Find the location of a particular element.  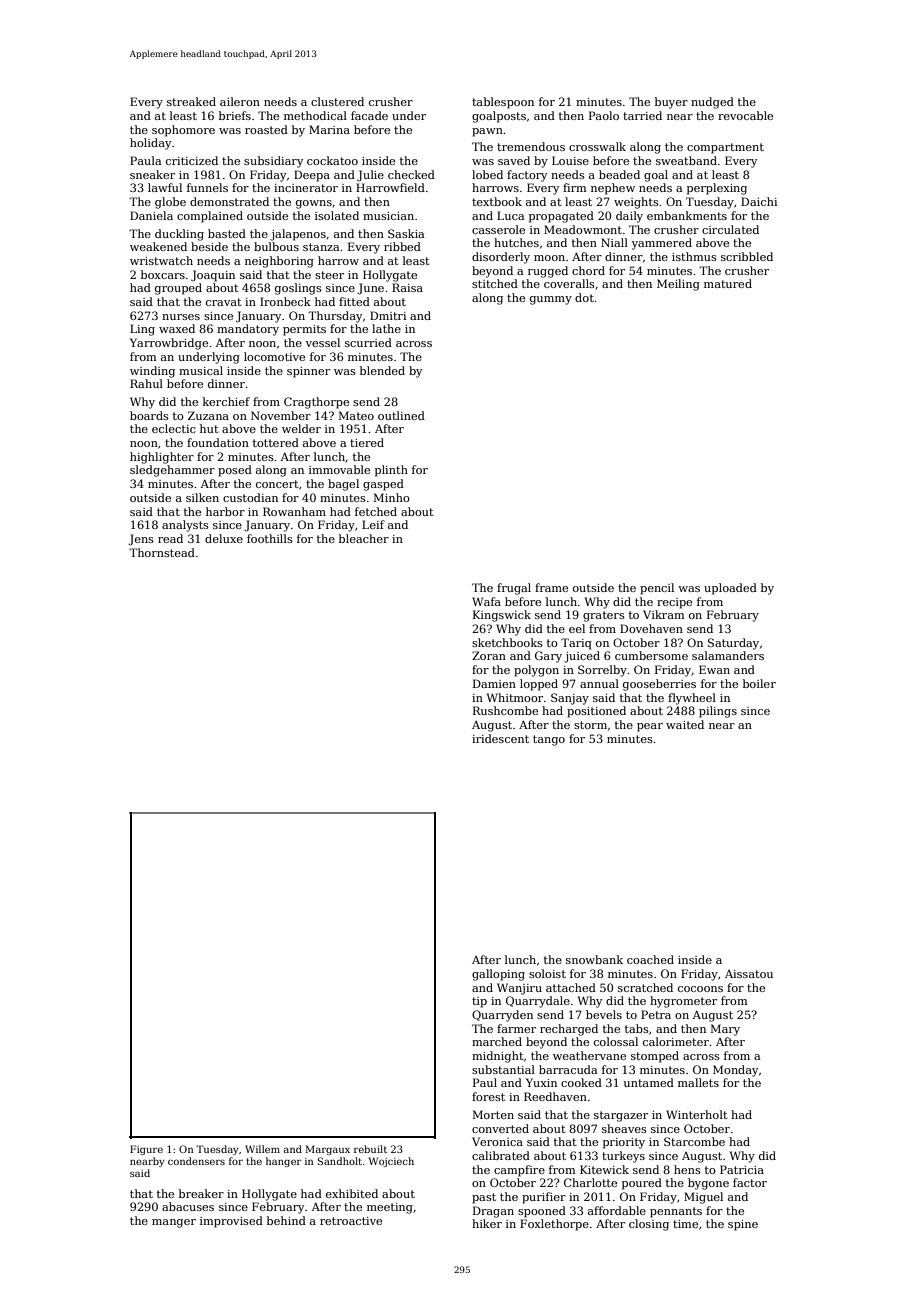

hens is located at coordinates (687, 1169).
